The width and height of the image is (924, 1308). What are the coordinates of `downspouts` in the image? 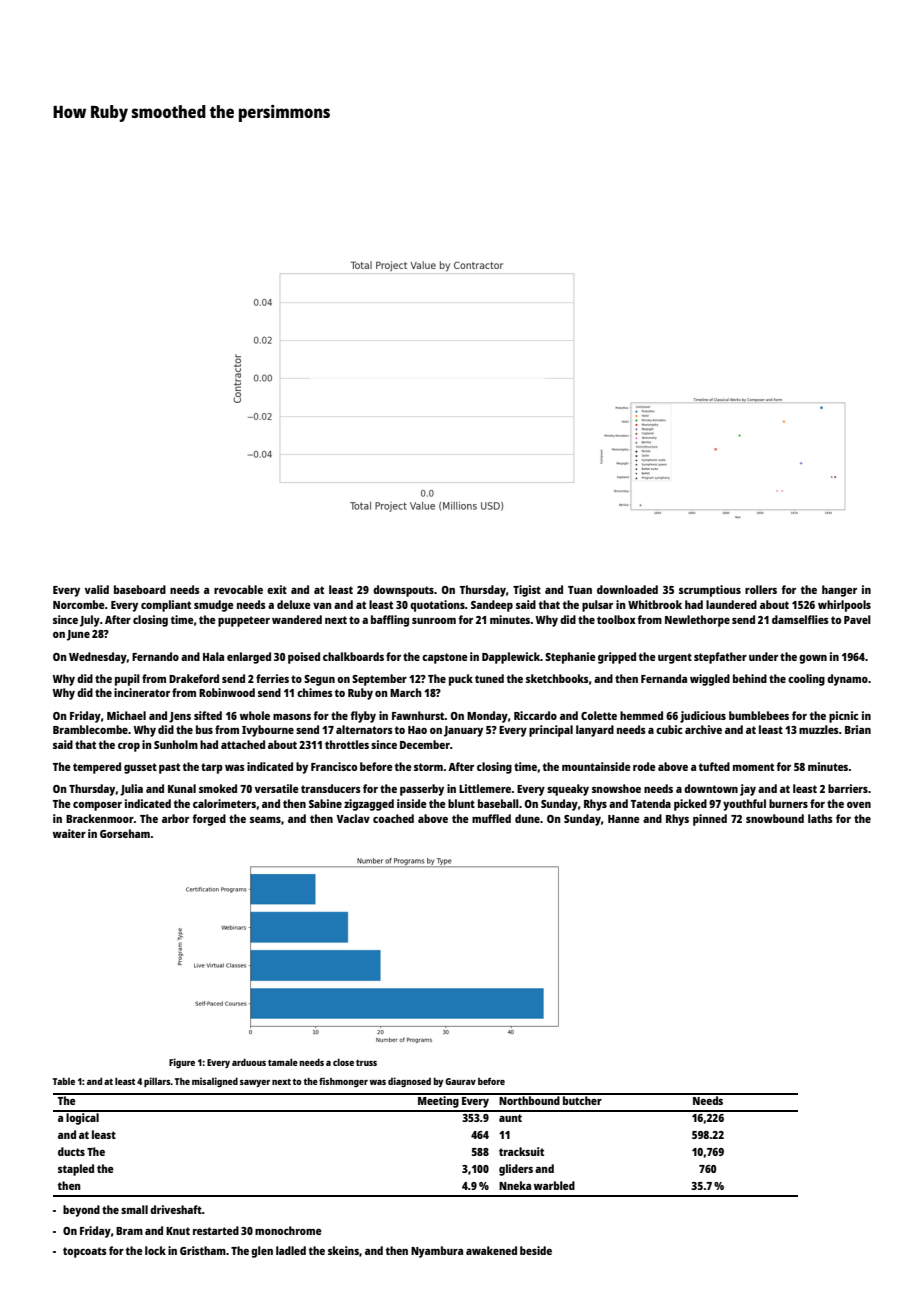 It's located at (403, 591).
